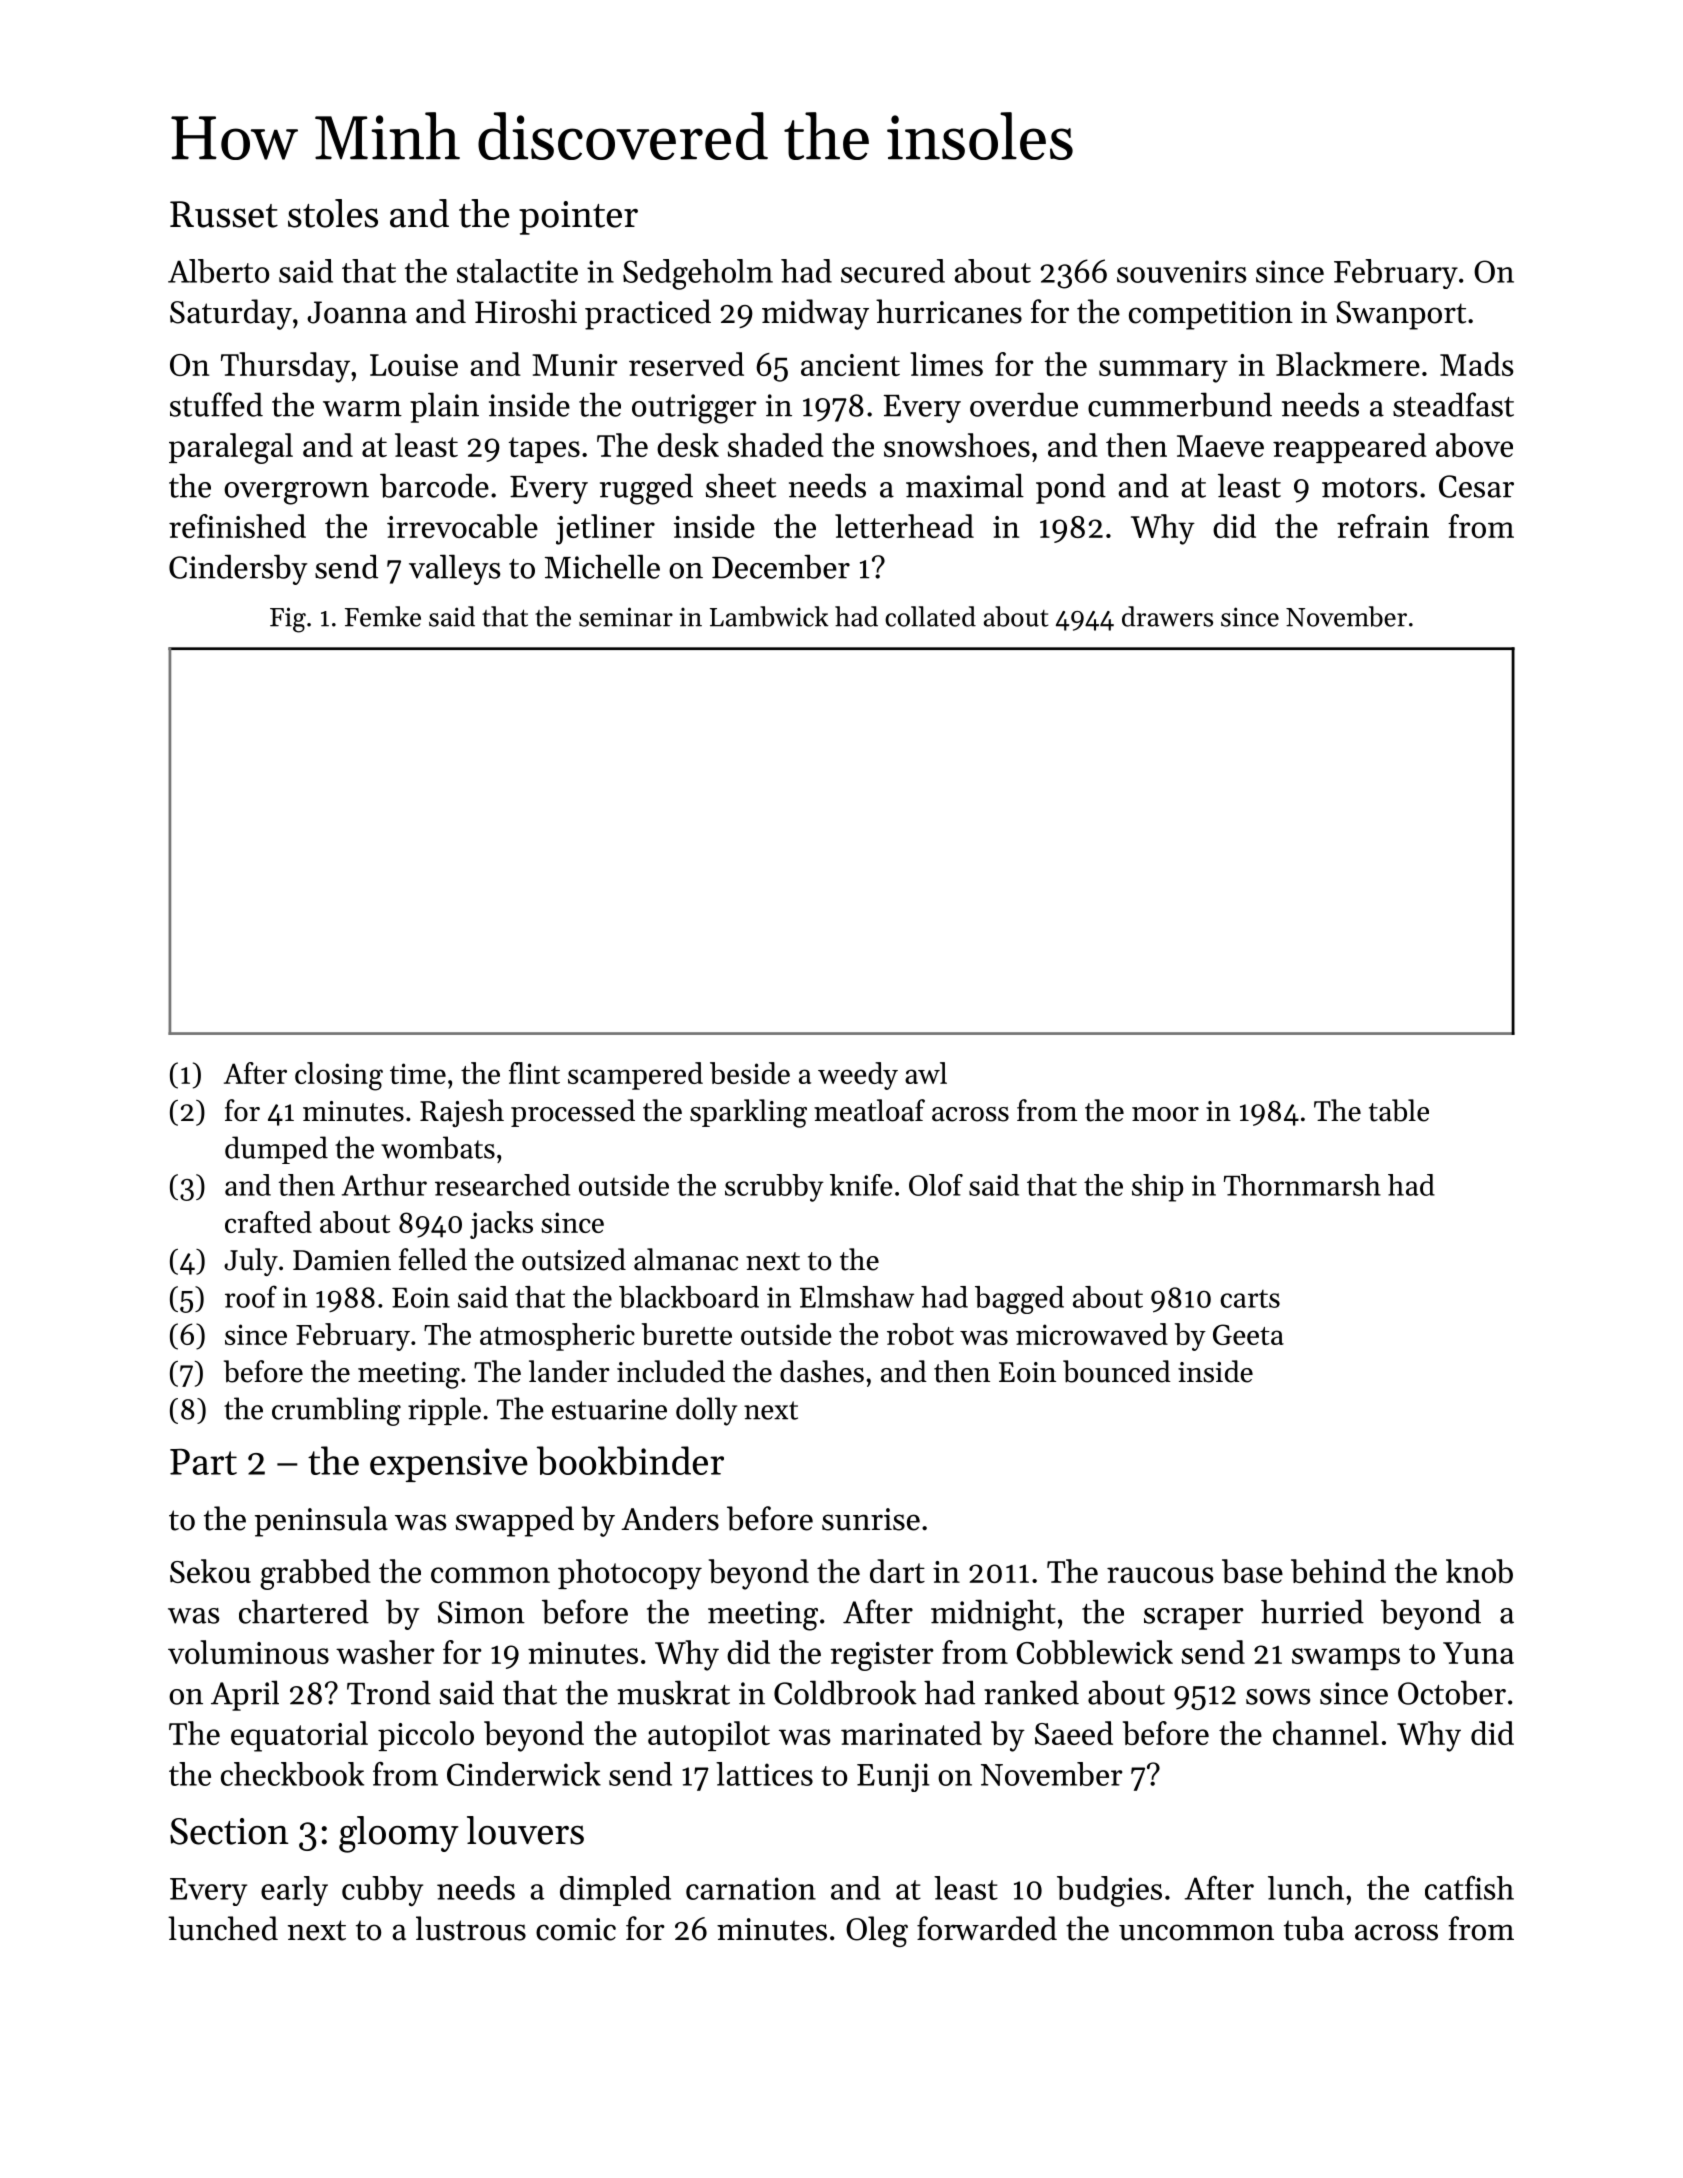  Describe the element at coordinates (501, 1225) in the screenshot. I see `jacks` at that location.
